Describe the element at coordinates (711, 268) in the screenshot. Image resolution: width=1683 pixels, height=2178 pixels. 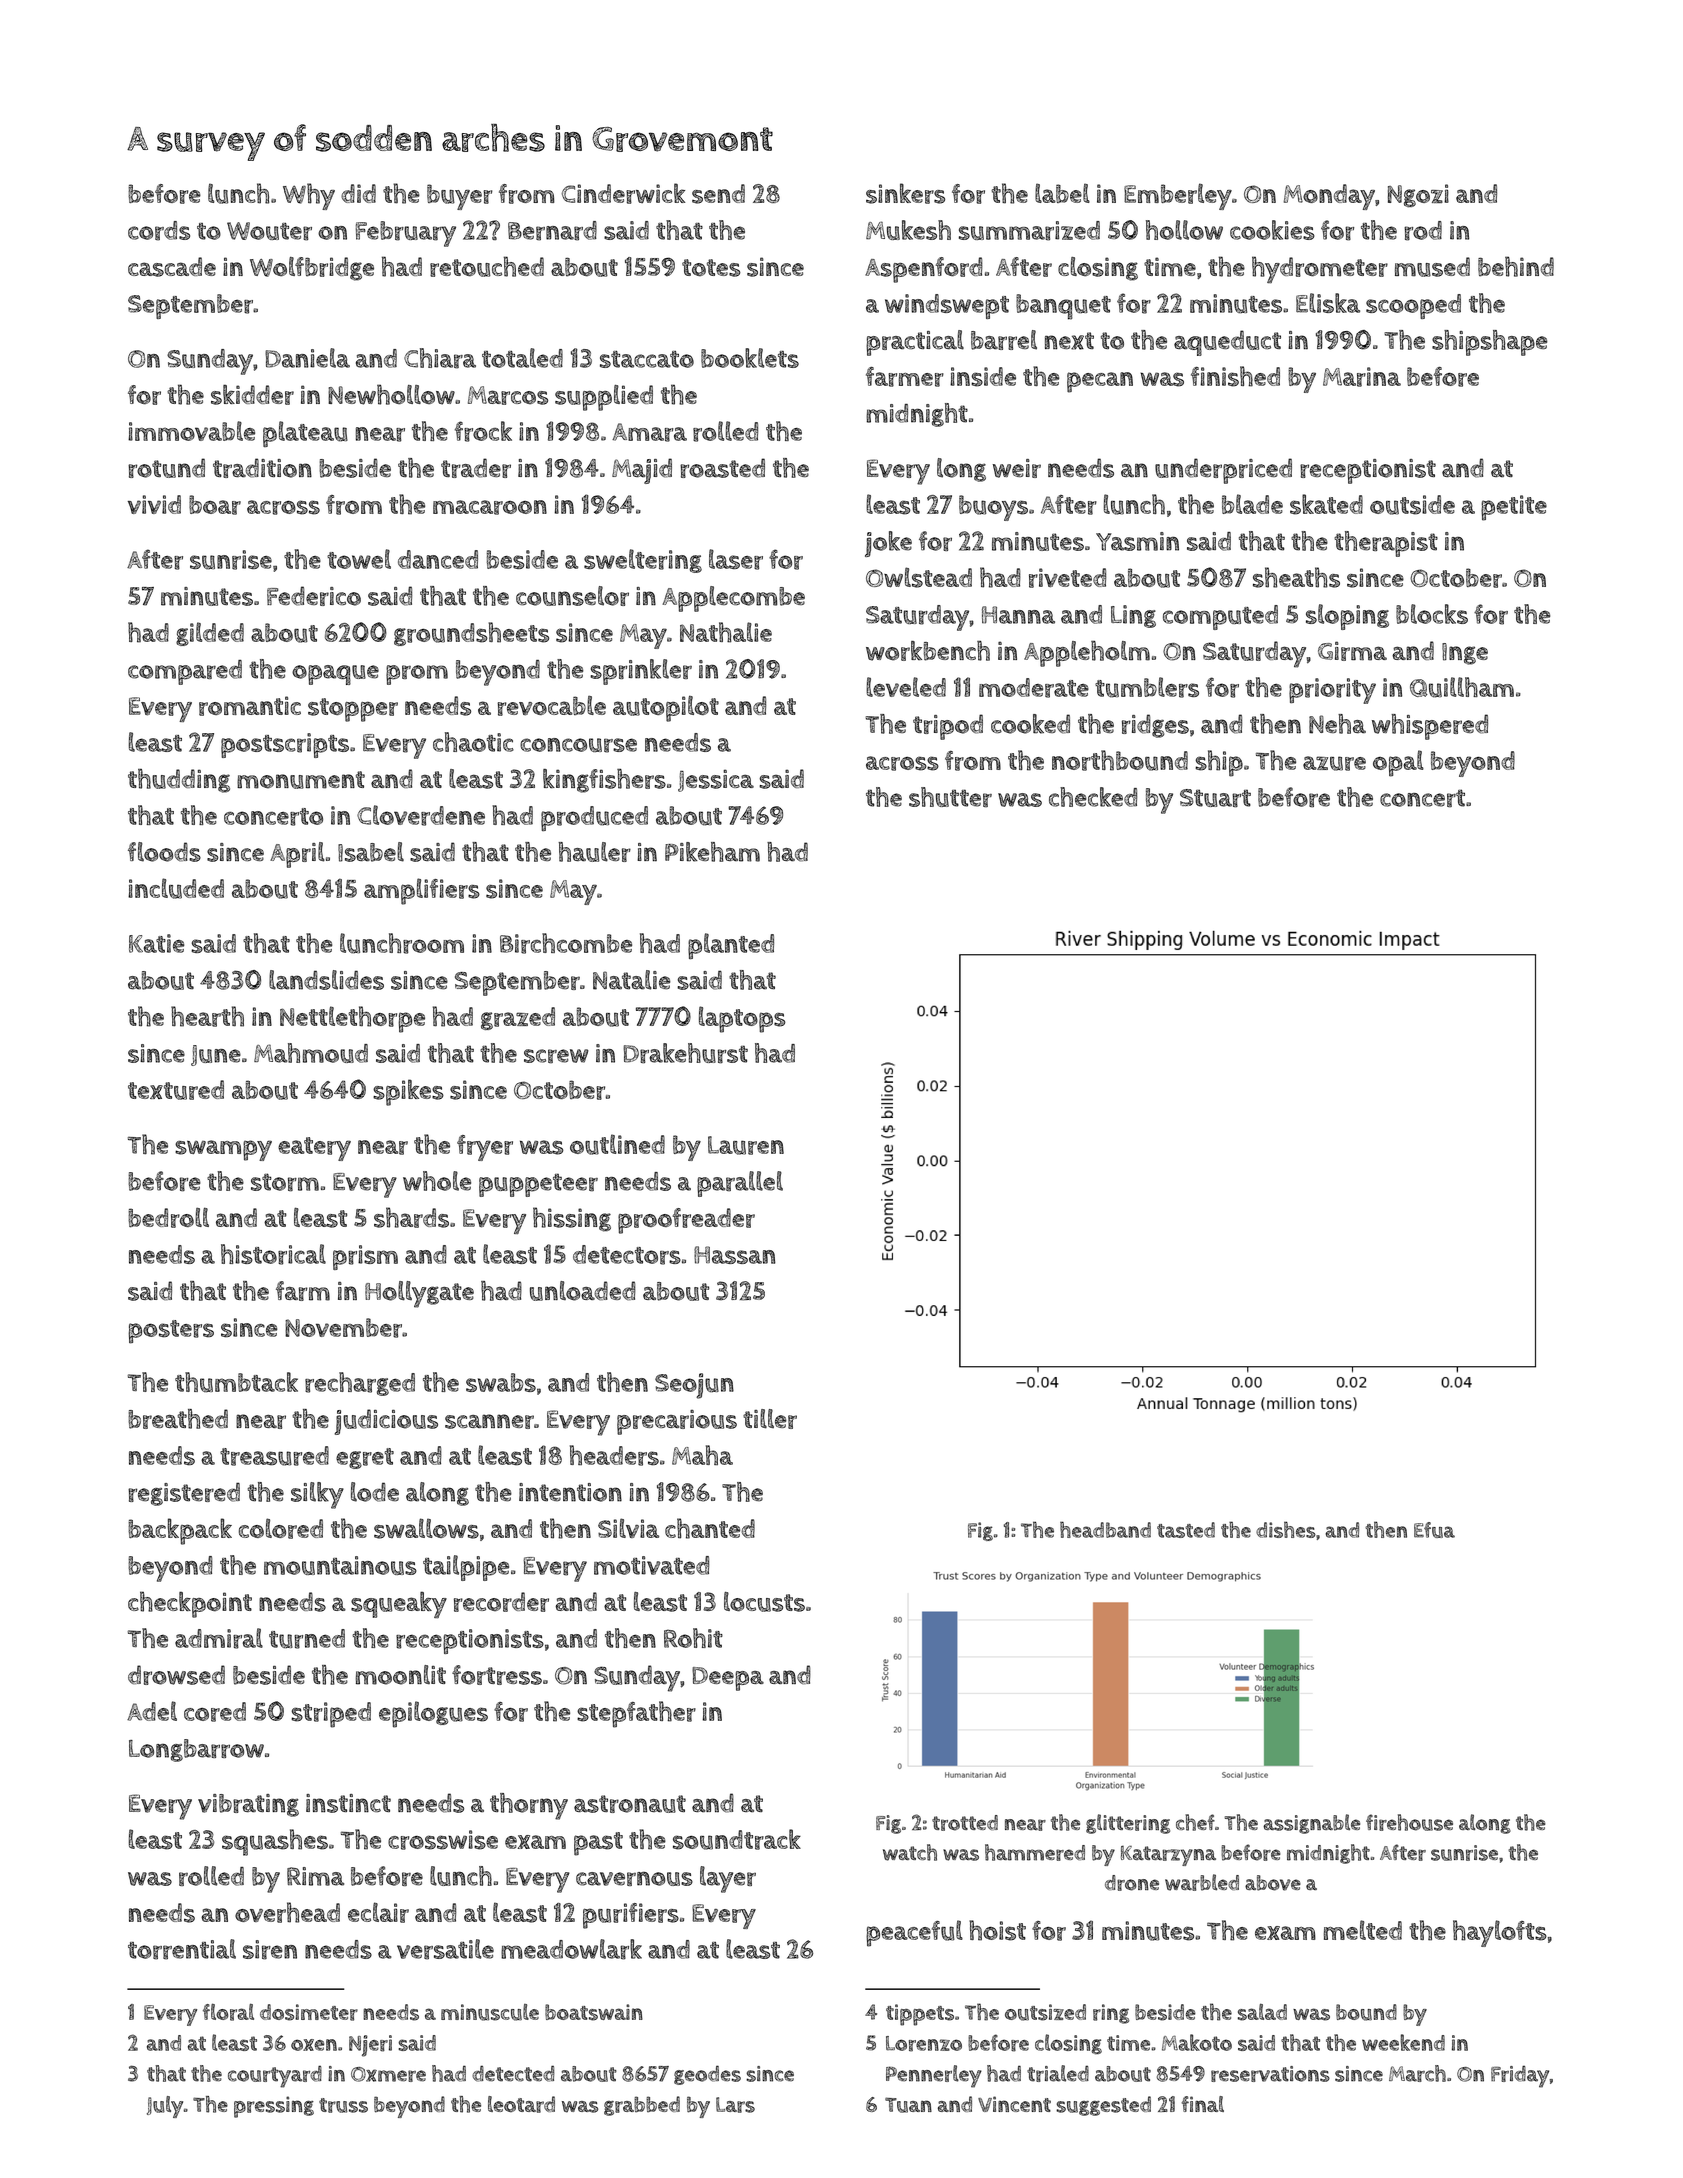
I see `totes` at that location.
